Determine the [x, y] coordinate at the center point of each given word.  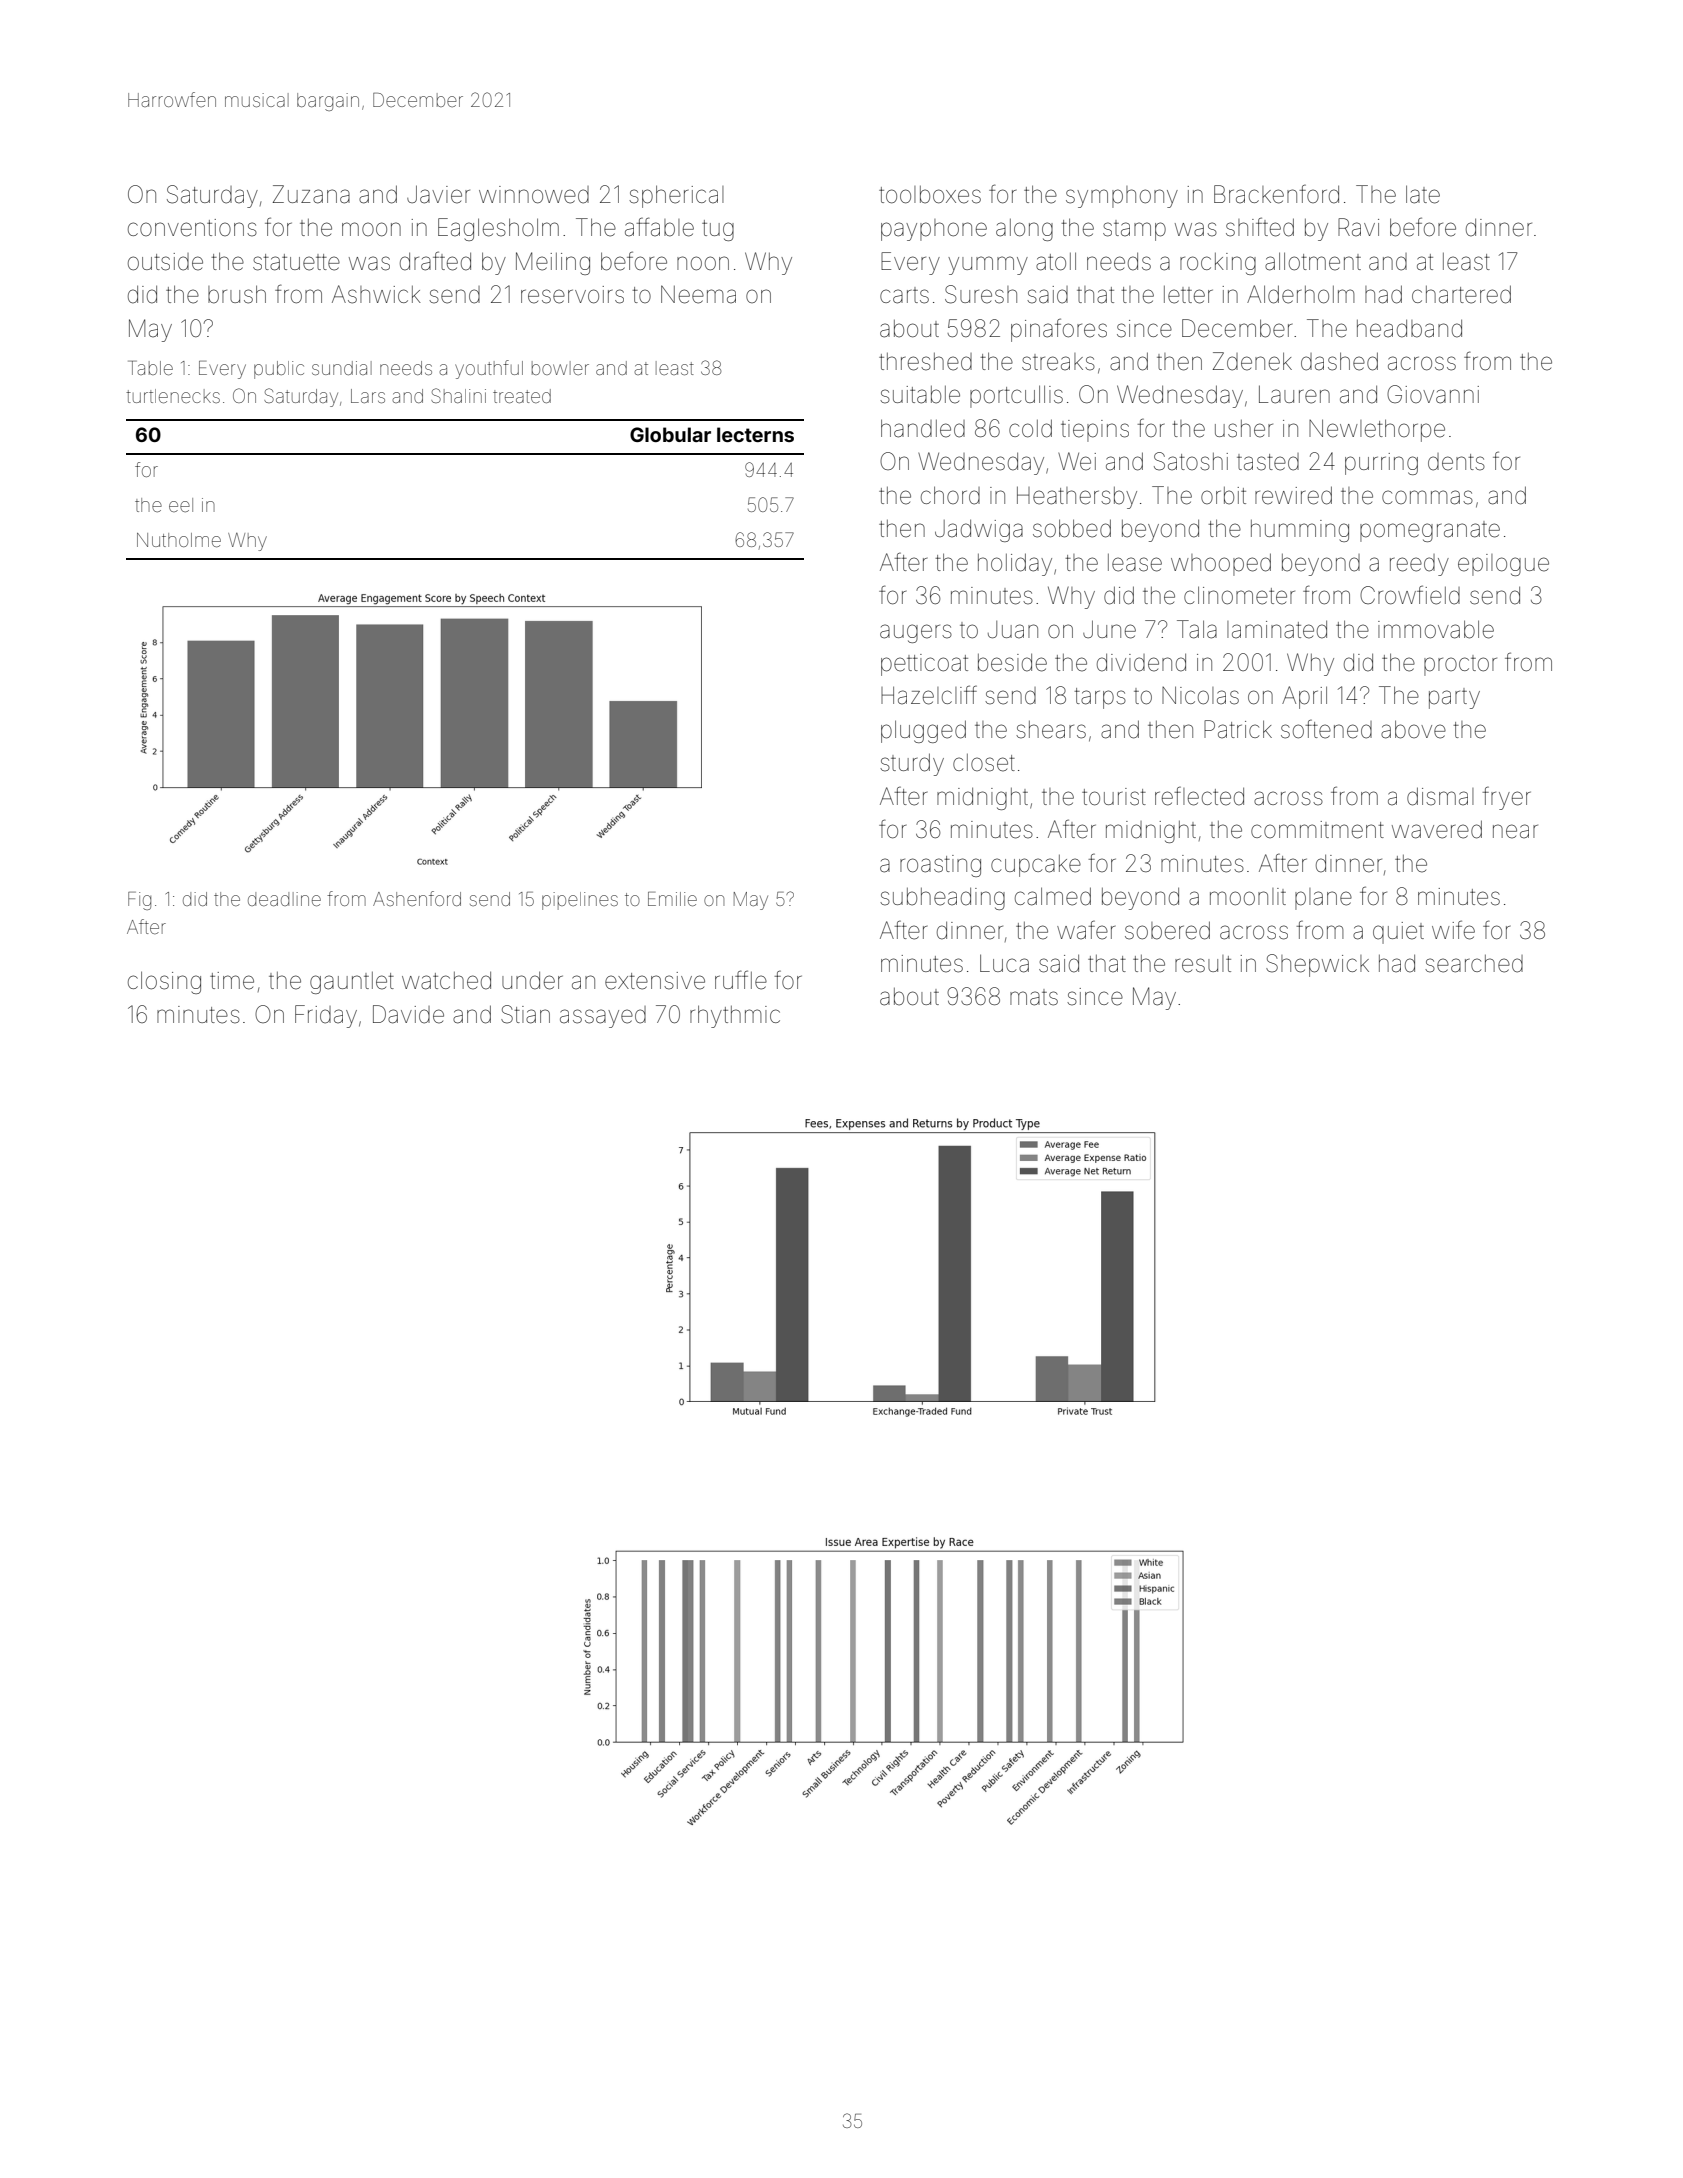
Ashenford [417, 898]
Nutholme [179, 540]
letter [1188, 295]
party [1454, 698]
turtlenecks [173, 396]
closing [164, 982]
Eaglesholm [498, 229]
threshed [925, 362]
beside [1012, 663]
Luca [1004, 963]
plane [1323, 899]
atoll [1056, 261]
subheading [942, 899]
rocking [1218, 264]
